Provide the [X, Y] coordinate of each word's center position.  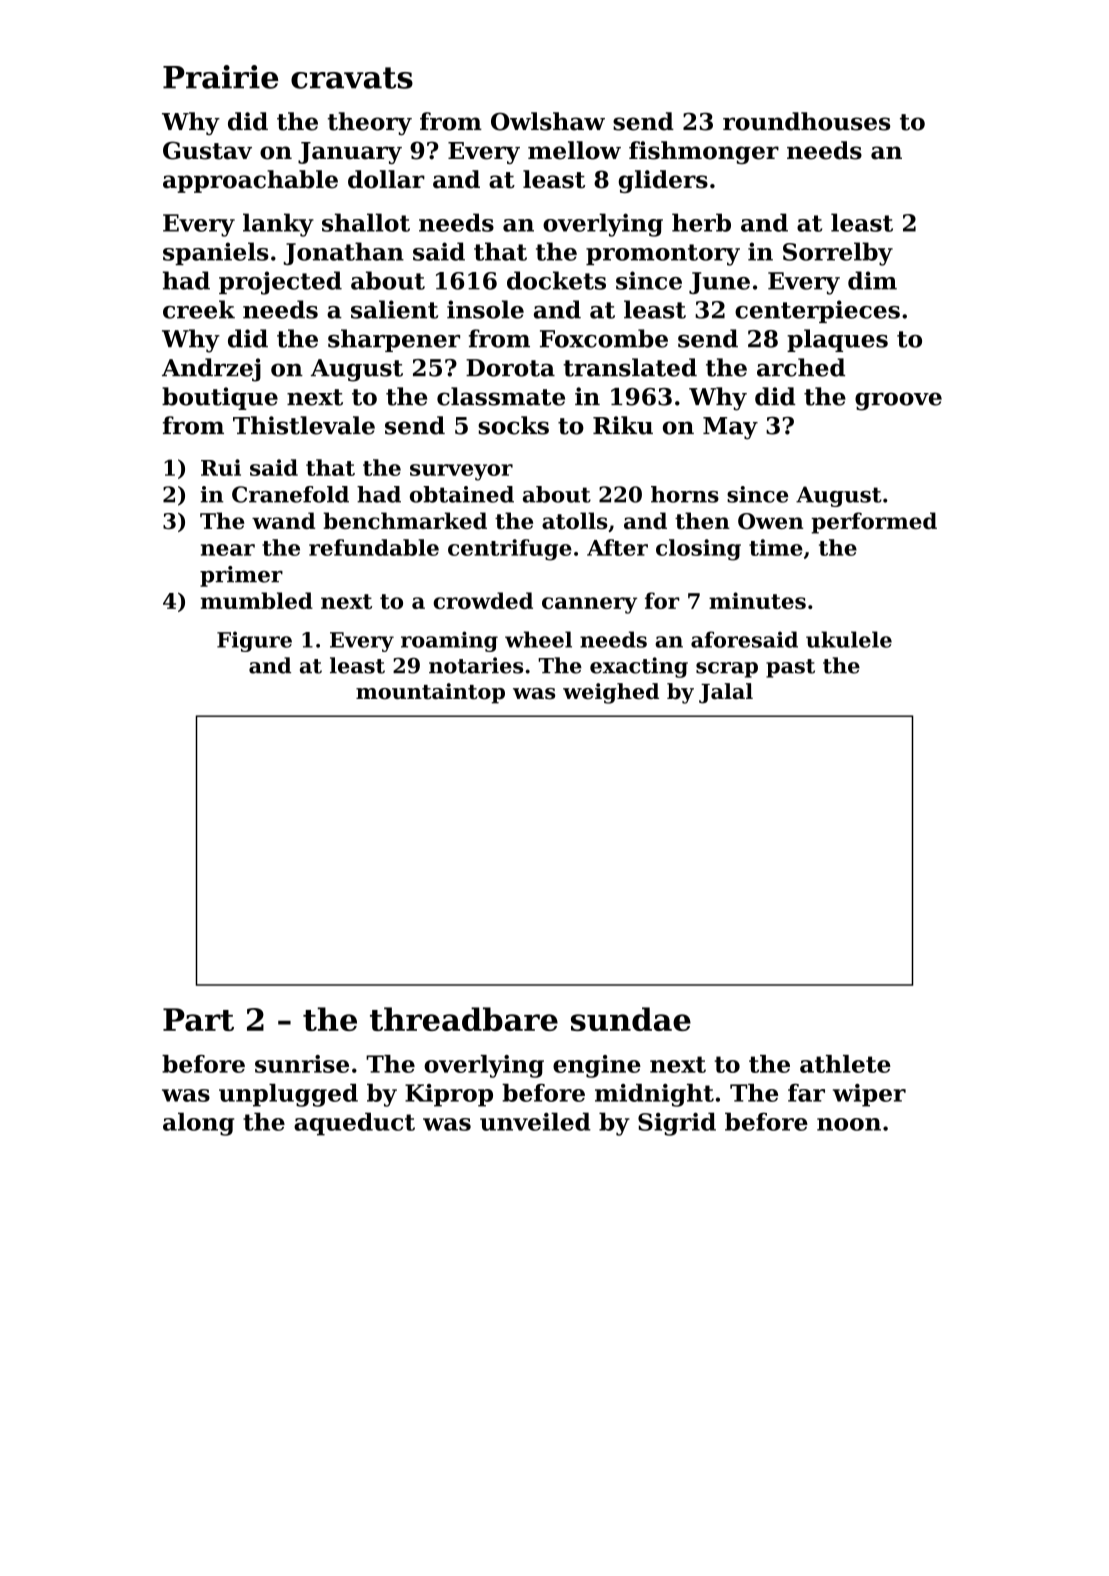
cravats [352, 78]
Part [198, 1019]
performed [874, 523]
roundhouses [806, 121]
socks [513, 425]
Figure [254, 641]
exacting [639, 667]
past [790, 668]
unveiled [535, 1121]
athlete [845, 1064]
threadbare [464, 1019]
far [806, 1093]
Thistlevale [304, 425]
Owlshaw [548, 121]
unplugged [288, 1095]
